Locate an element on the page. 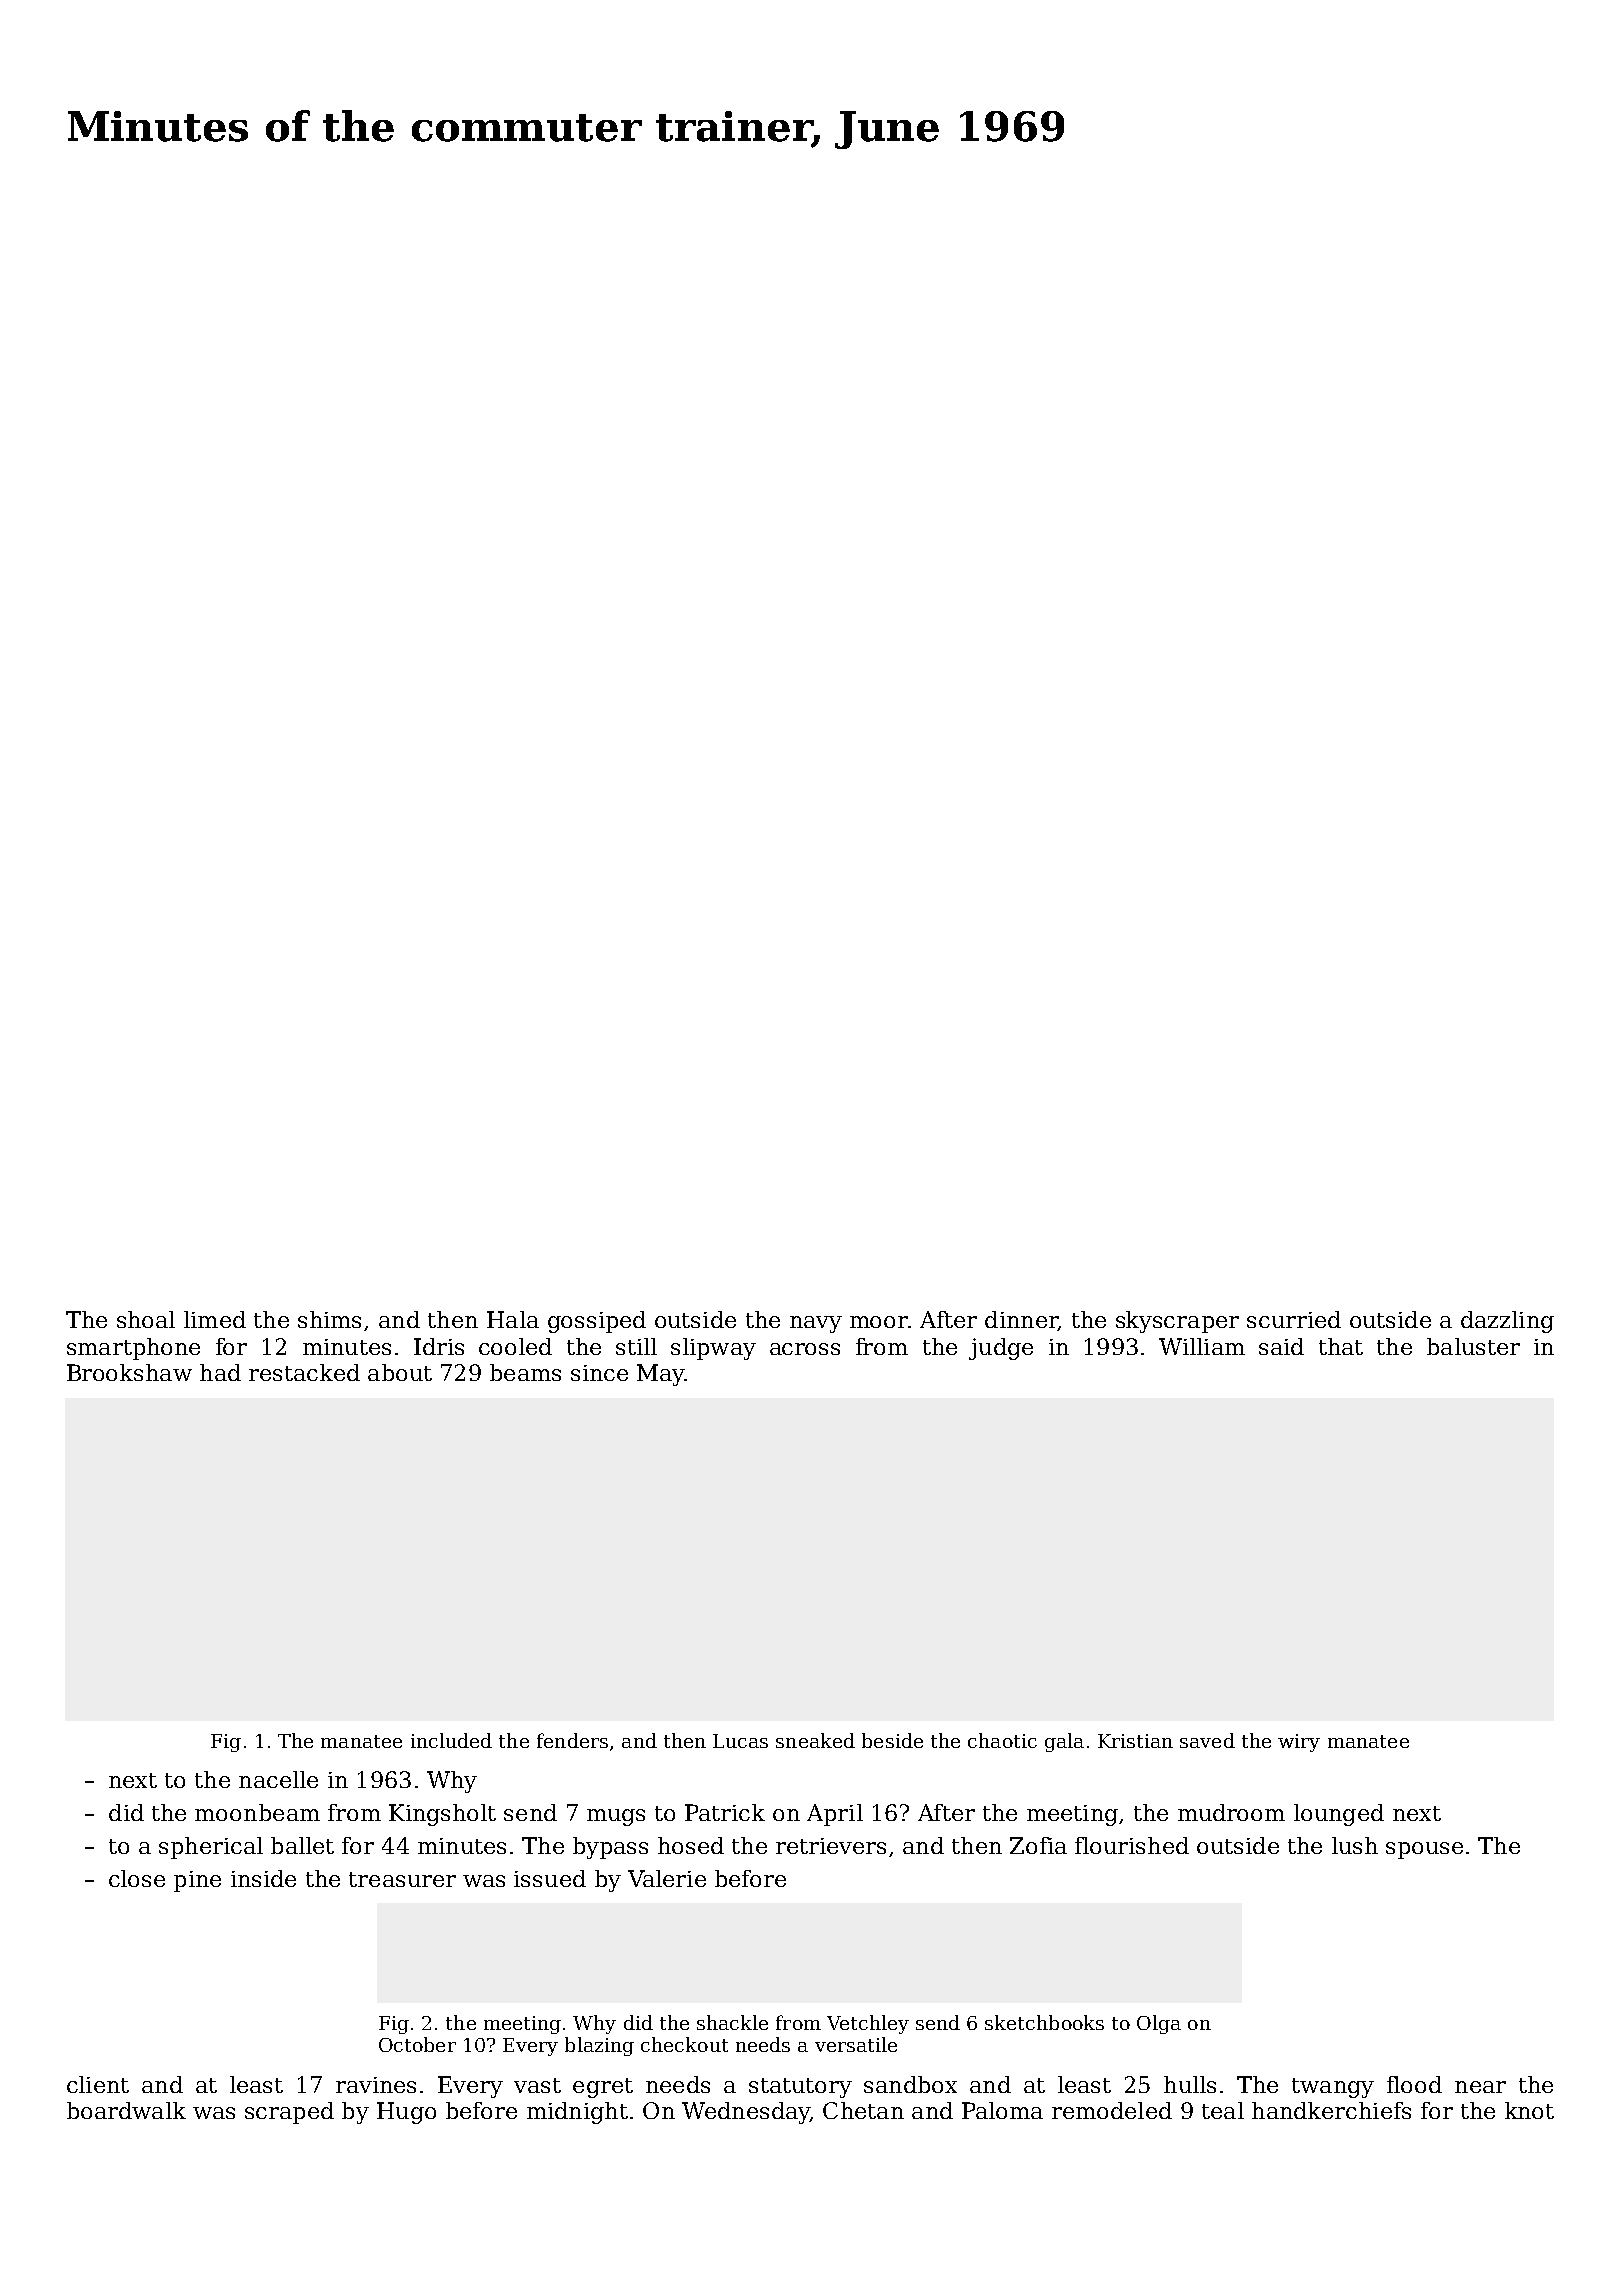 Image resolution: width=1620 pixels, height=2292 pixels. baluster is located at coordinates (1473, 1346).
